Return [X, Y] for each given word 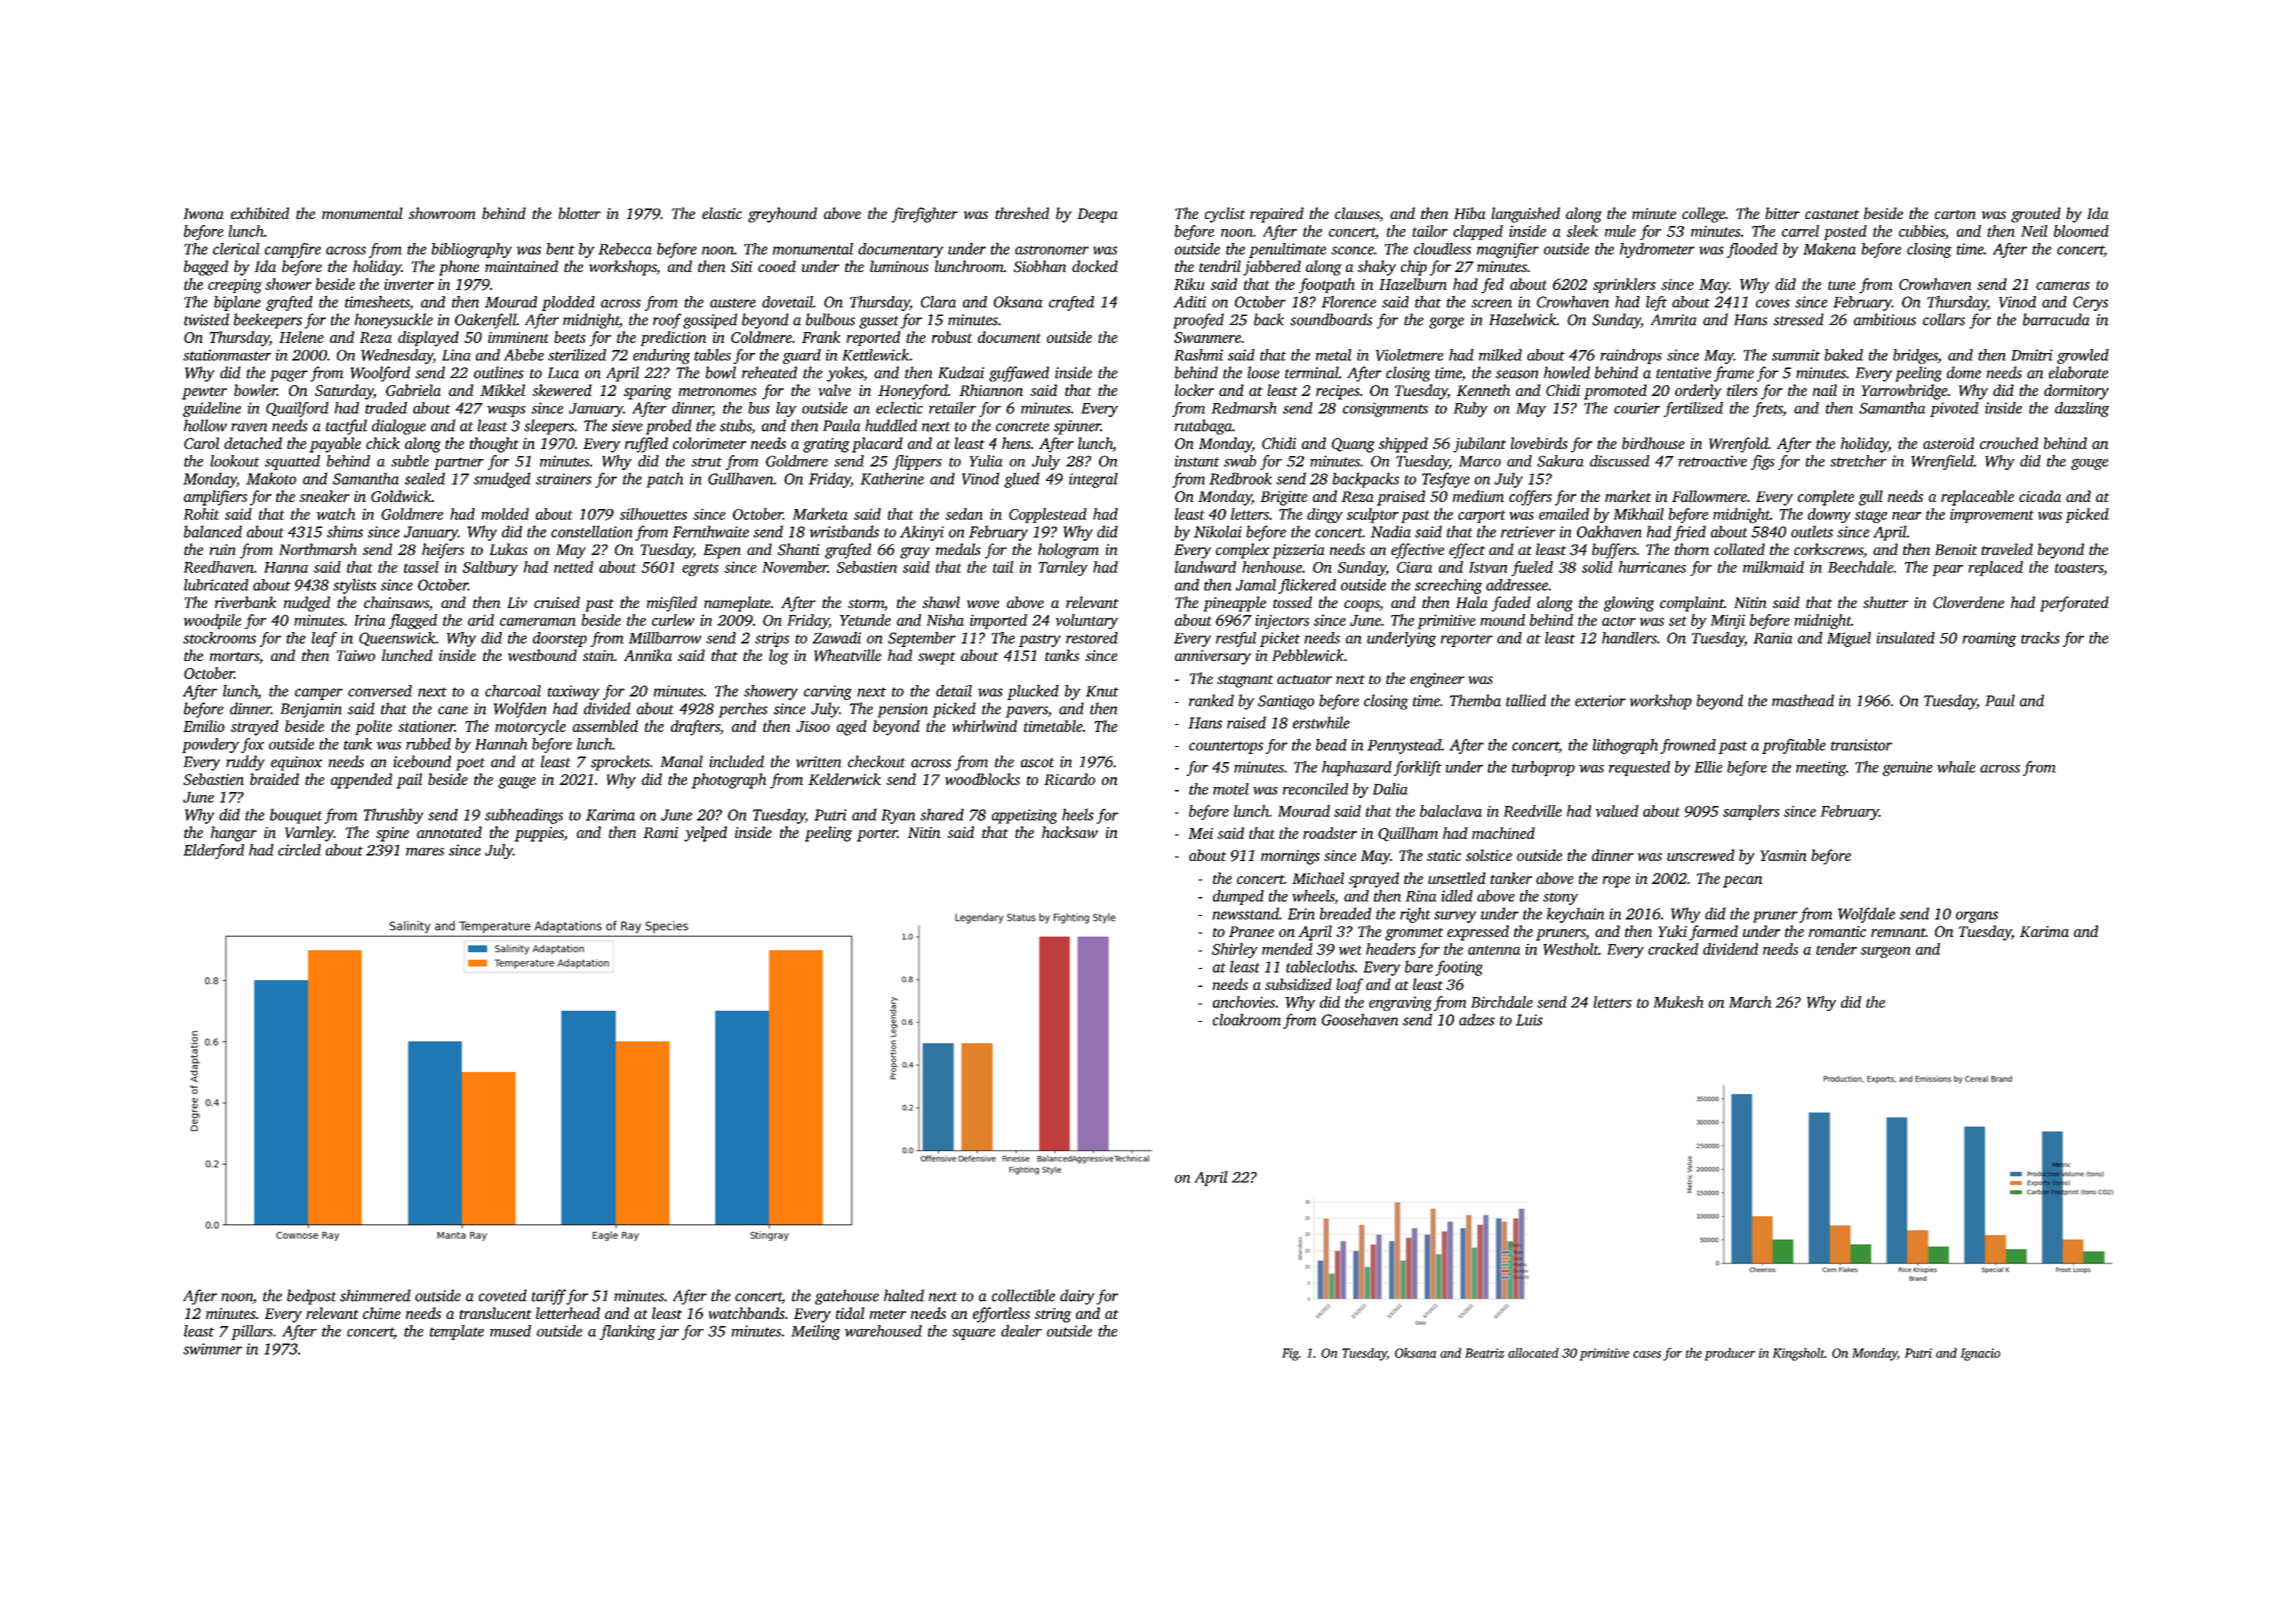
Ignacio [1980, 1354]
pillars [252, 1332]
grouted [2036, 215]
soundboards [1331, 319]
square [973, 1334]
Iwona [204, 213]
